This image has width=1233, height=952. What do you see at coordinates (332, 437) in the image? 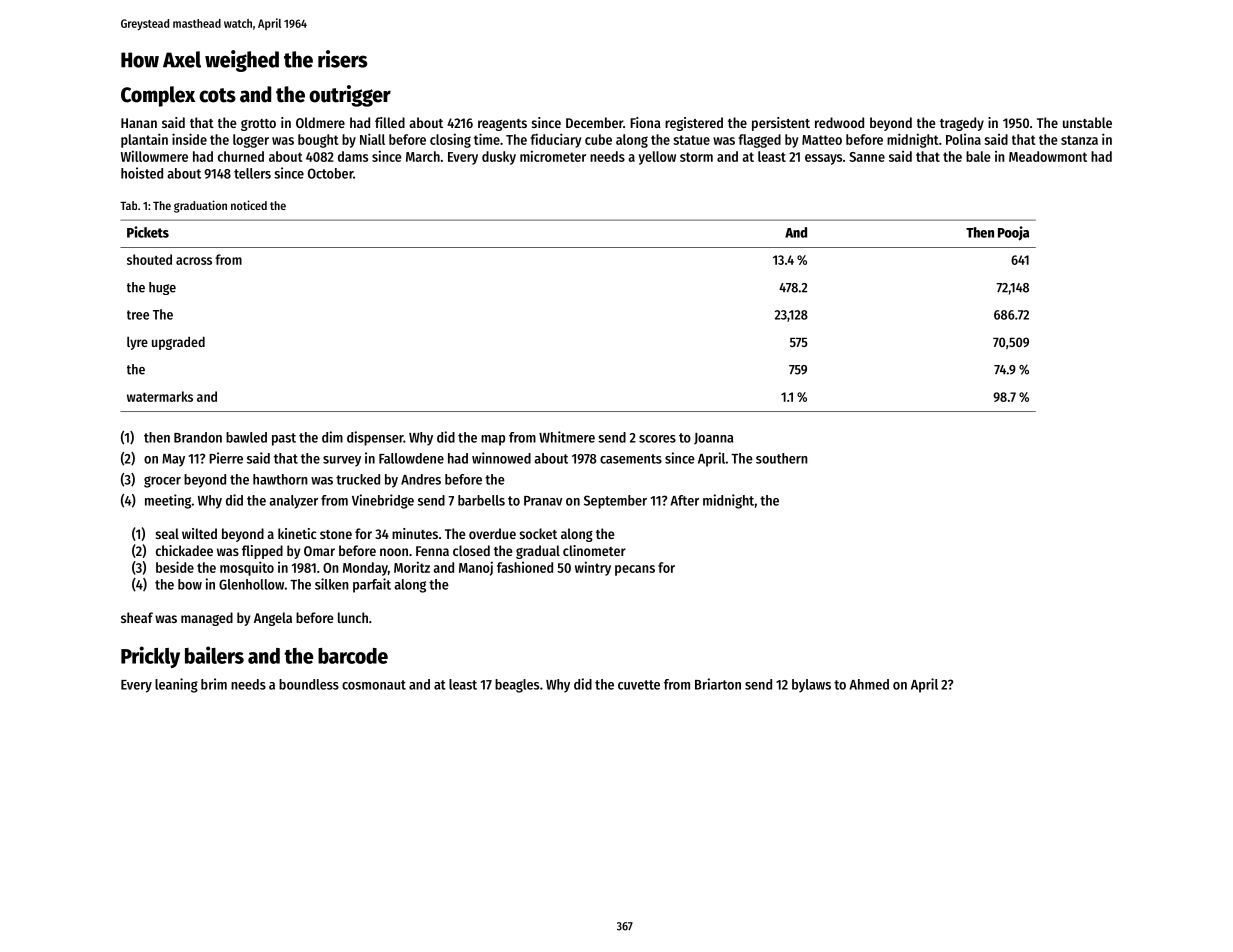
I see `dim` at bounding box center [332, 437].
